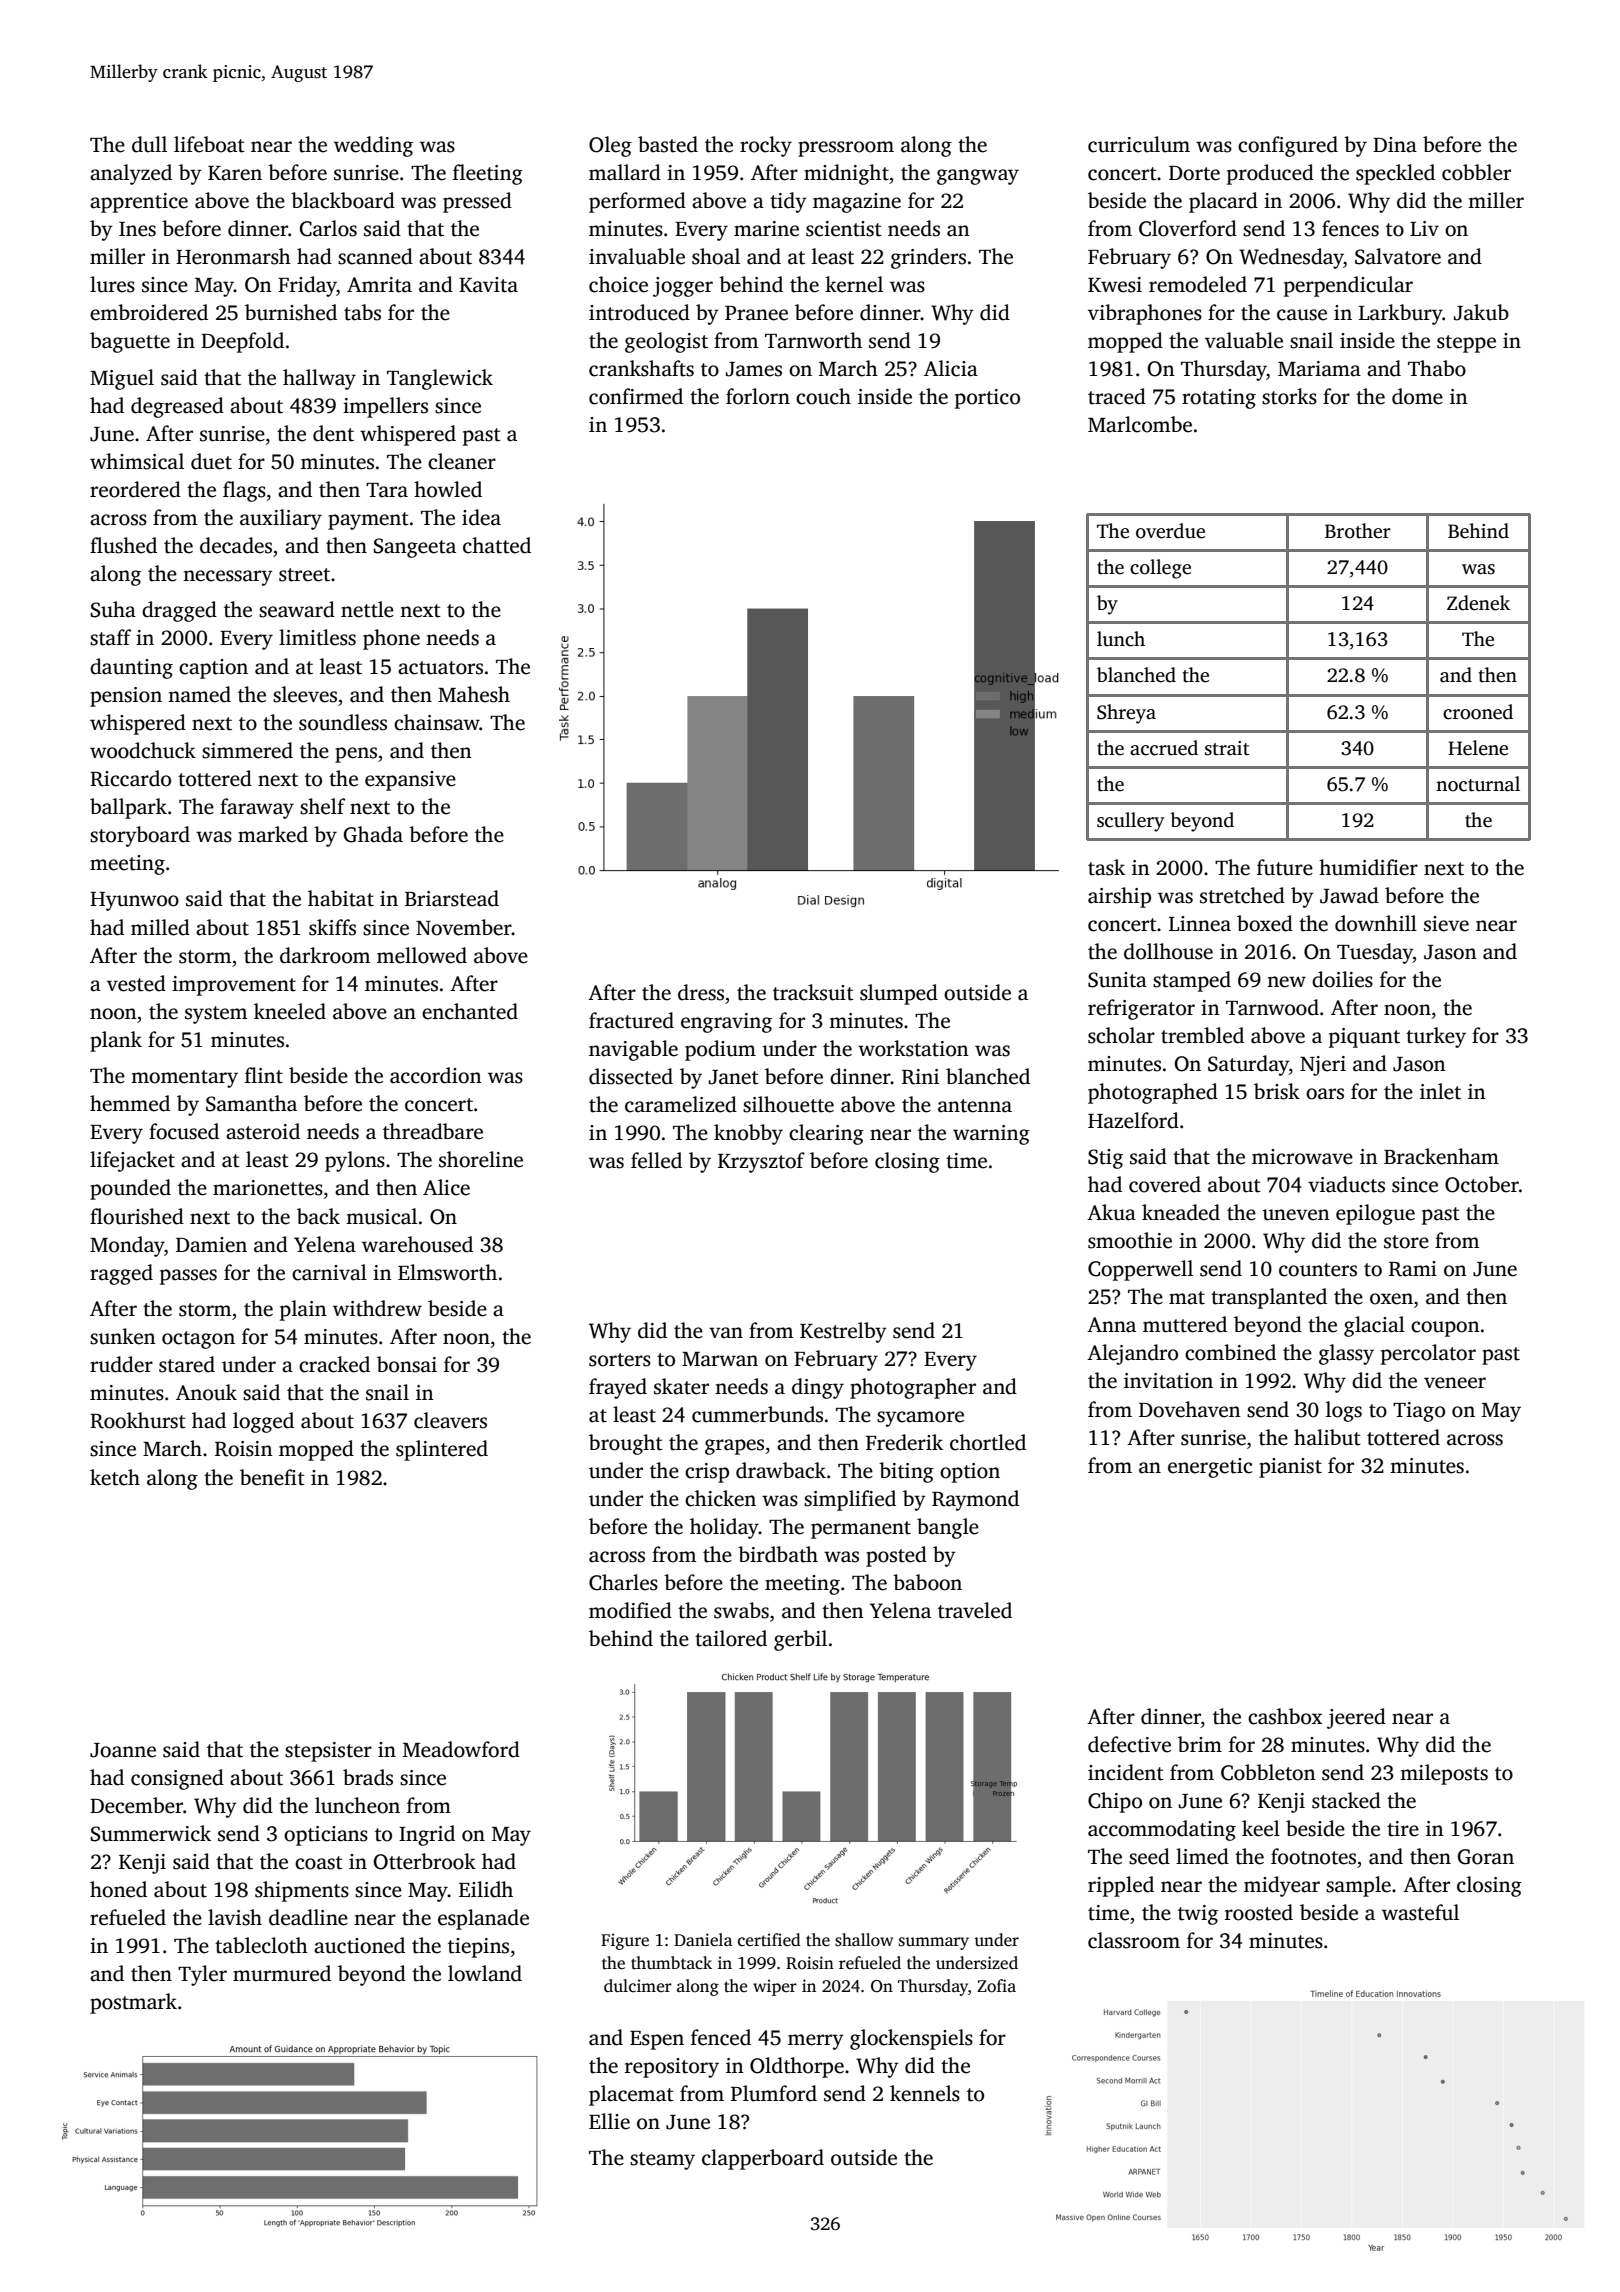 The height and width of the image is (2292, 1620). What do you see at coordinates (1115, 1802) in the image?
I see `Chipo` at bounding box center [1115, 1802].
